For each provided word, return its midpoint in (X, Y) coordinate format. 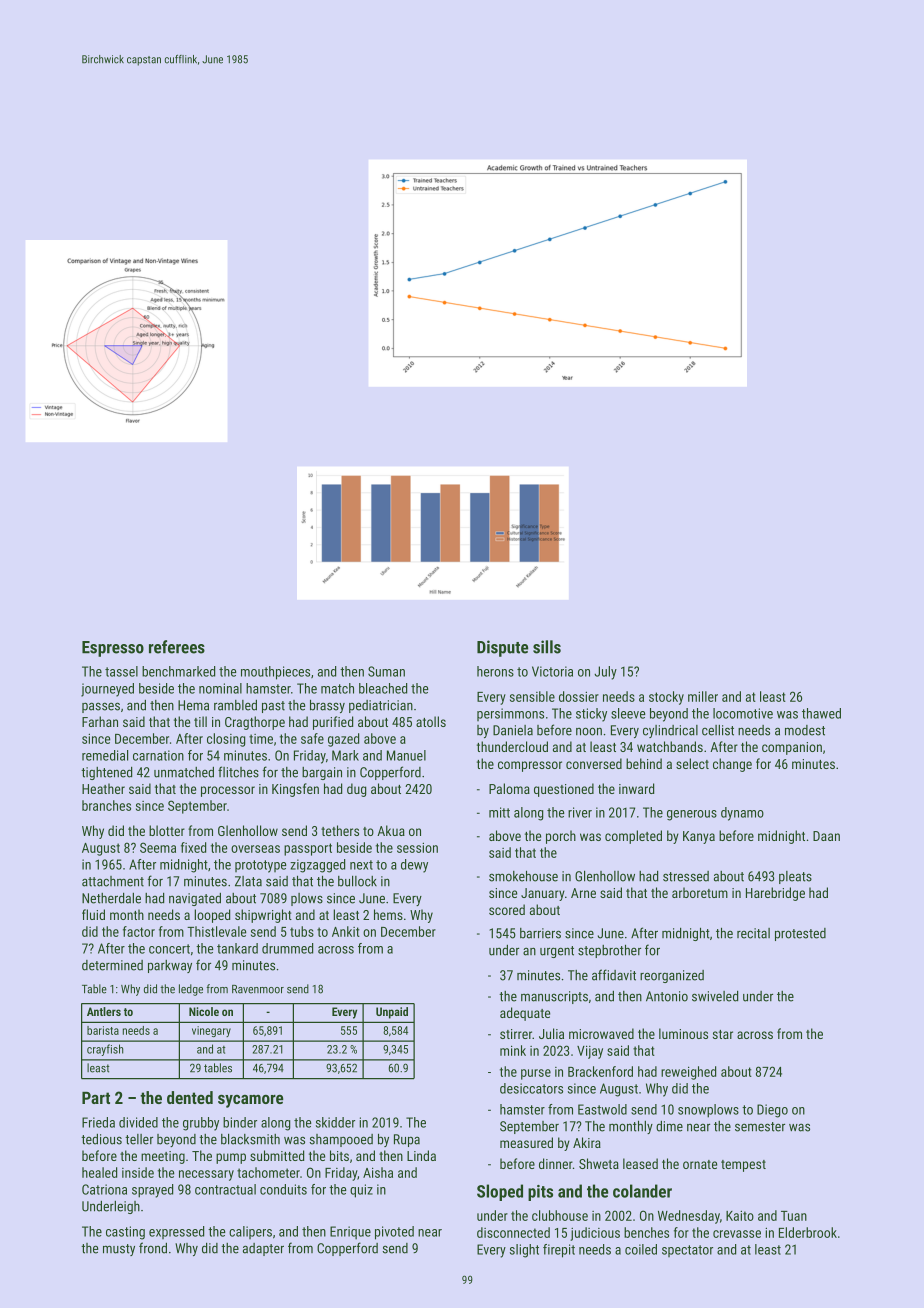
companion (792, 748)
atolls (431, 721)
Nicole (204, 1011)
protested (800, 934)
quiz (361, 1191)
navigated (195, 899)
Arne (583, 893)
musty (119, 1250)
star (723, 1034)
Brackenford (600, 1071)
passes (101, 707)
